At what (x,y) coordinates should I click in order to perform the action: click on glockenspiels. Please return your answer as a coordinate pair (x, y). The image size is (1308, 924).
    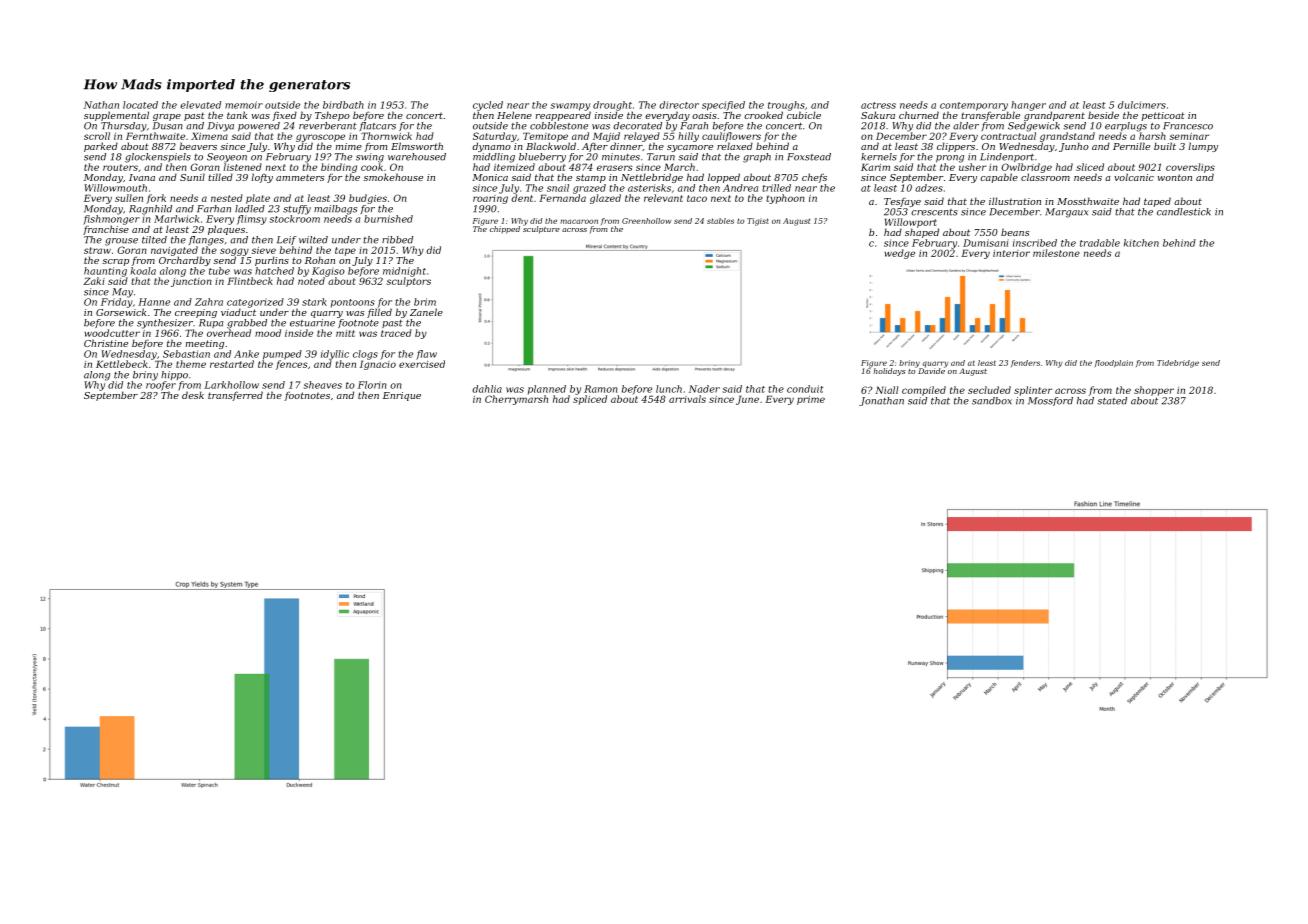
    Looking at the image, I should click on (158, 158).
